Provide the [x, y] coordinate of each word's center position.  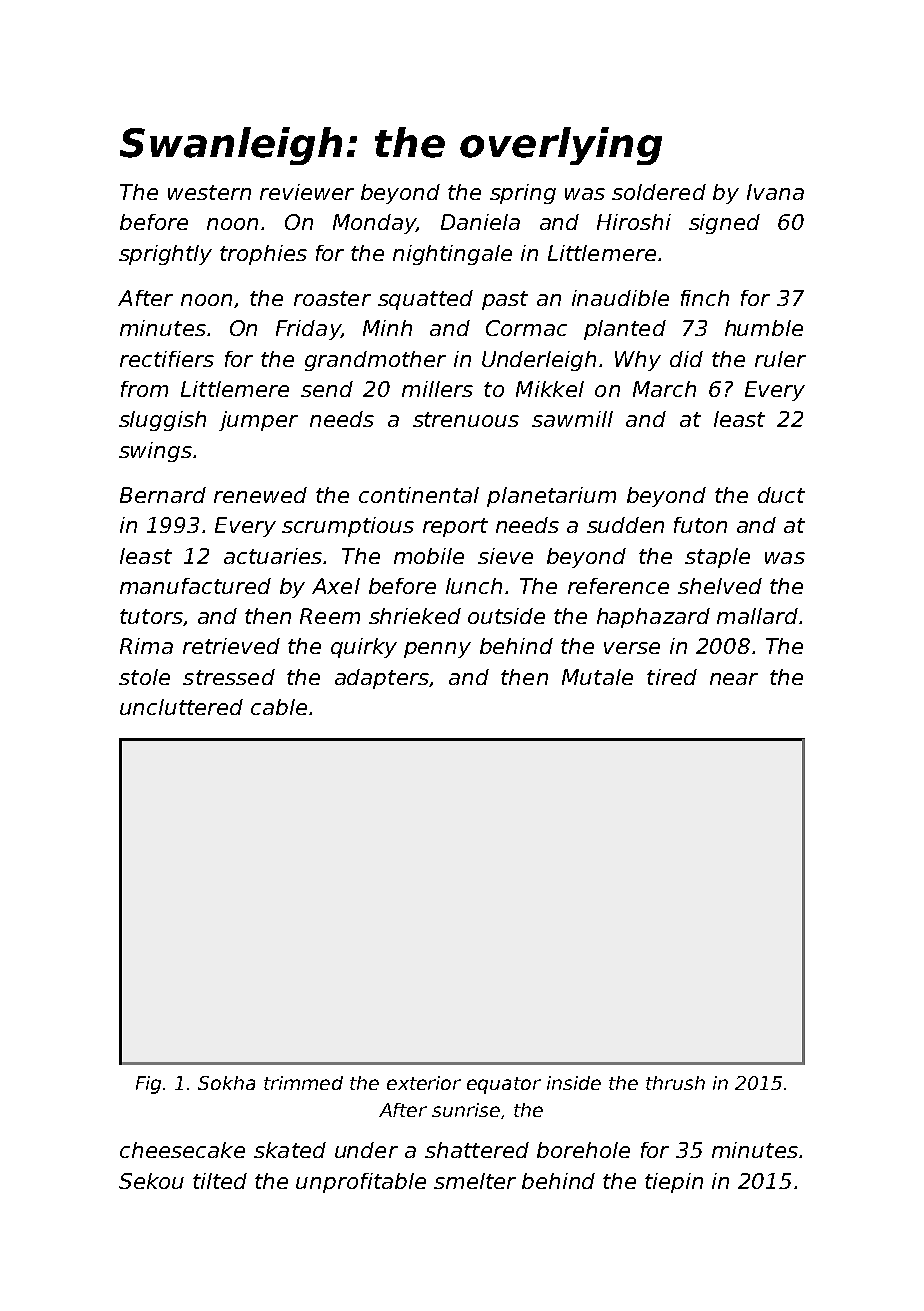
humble [764, 328]
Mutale [597, 677]
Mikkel [550, 389]
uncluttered [181, 707]
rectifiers [167, 359]
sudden [625, 525]
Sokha [226, 1083]
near [734, 679]
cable [279, 707]
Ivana [775, 192]
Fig [148, 1085]
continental [419, 495]
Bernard [163, 495]
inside [574, 1083]
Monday [374, 224]
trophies [263, 255]
